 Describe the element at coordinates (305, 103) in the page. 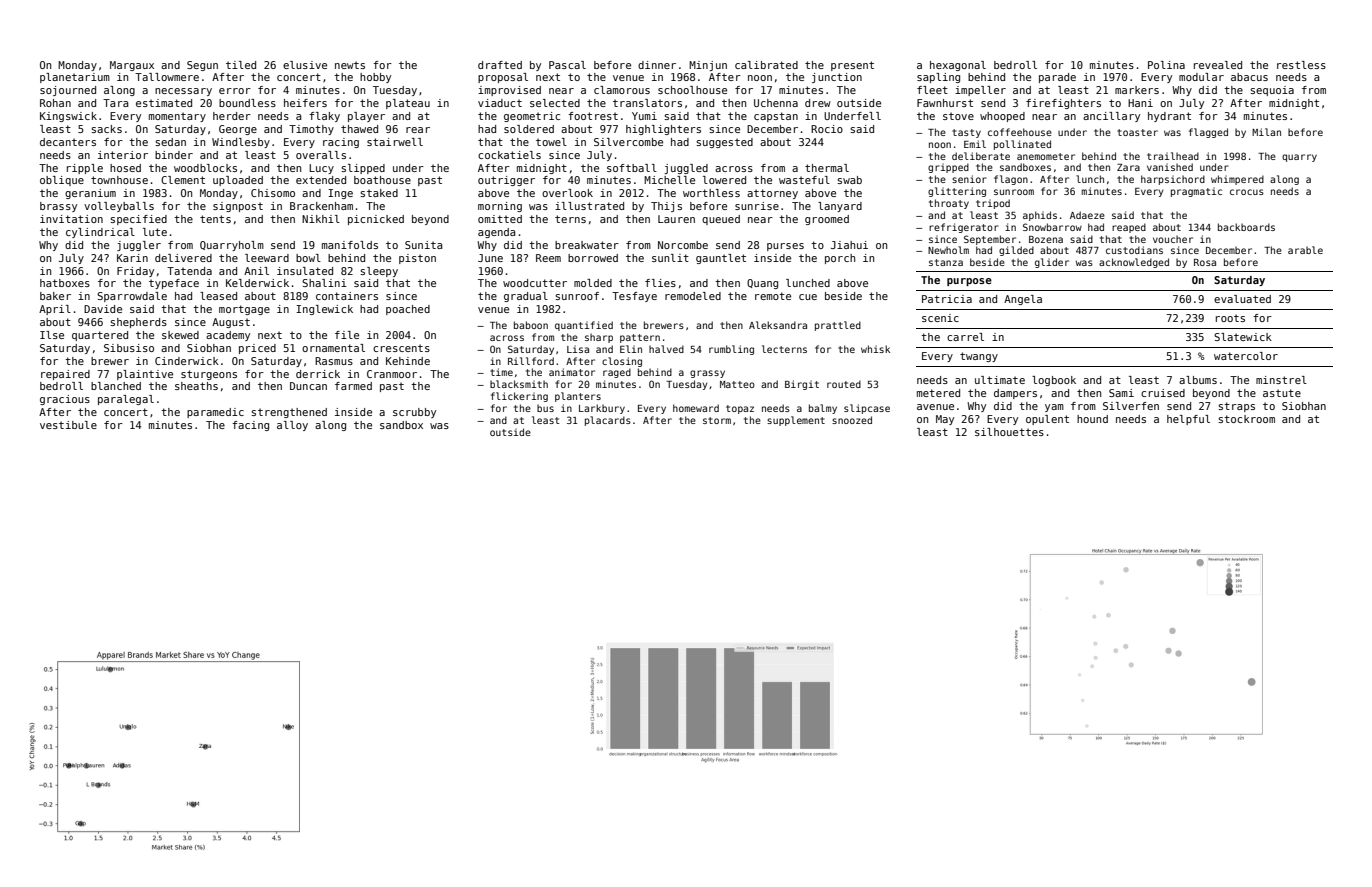

I see `heifers` at that location.
